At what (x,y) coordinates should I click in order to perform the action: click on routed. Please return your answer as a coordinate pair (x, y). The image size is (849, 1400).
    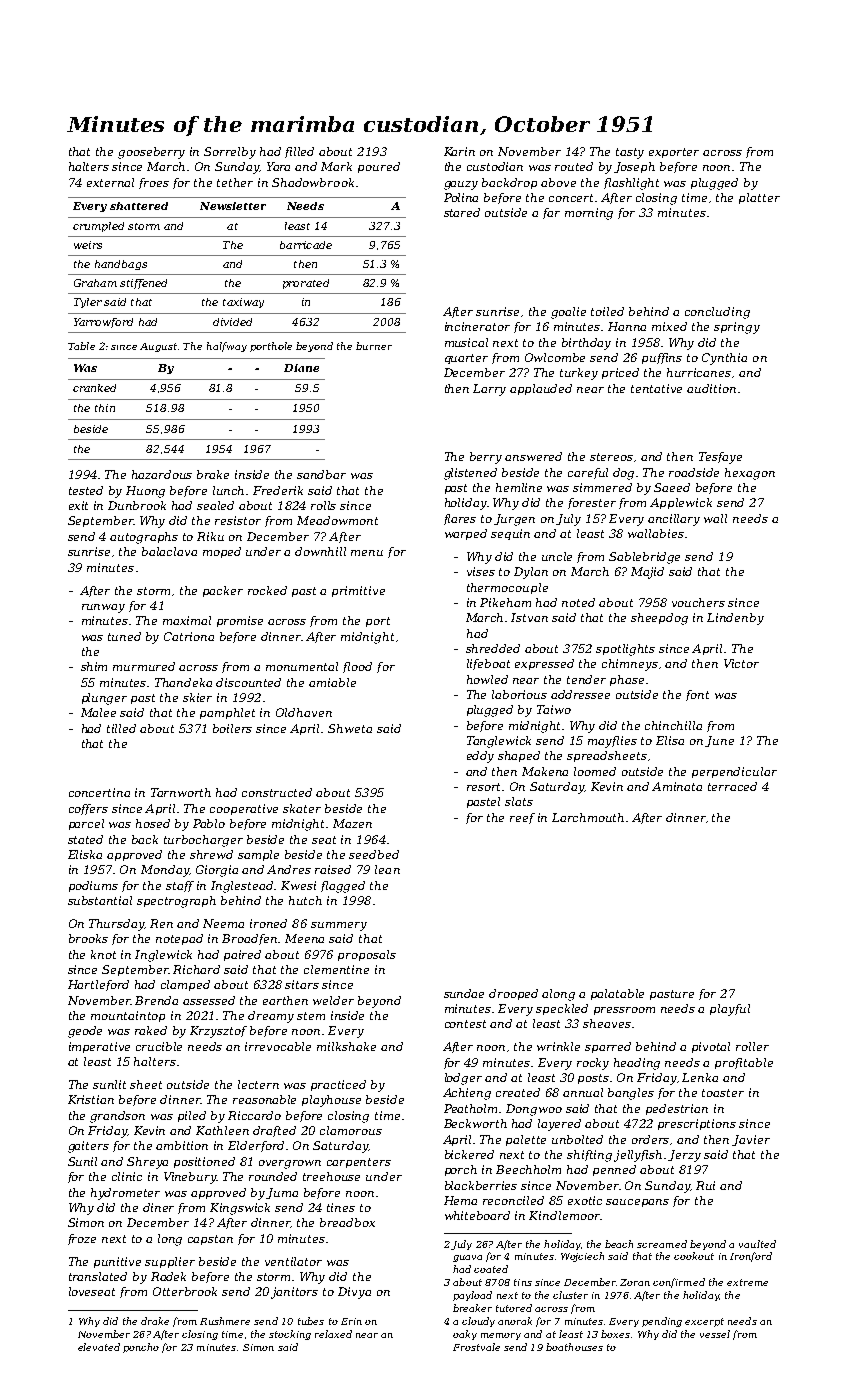
    Looking at the image, I should click on (574, 166).
